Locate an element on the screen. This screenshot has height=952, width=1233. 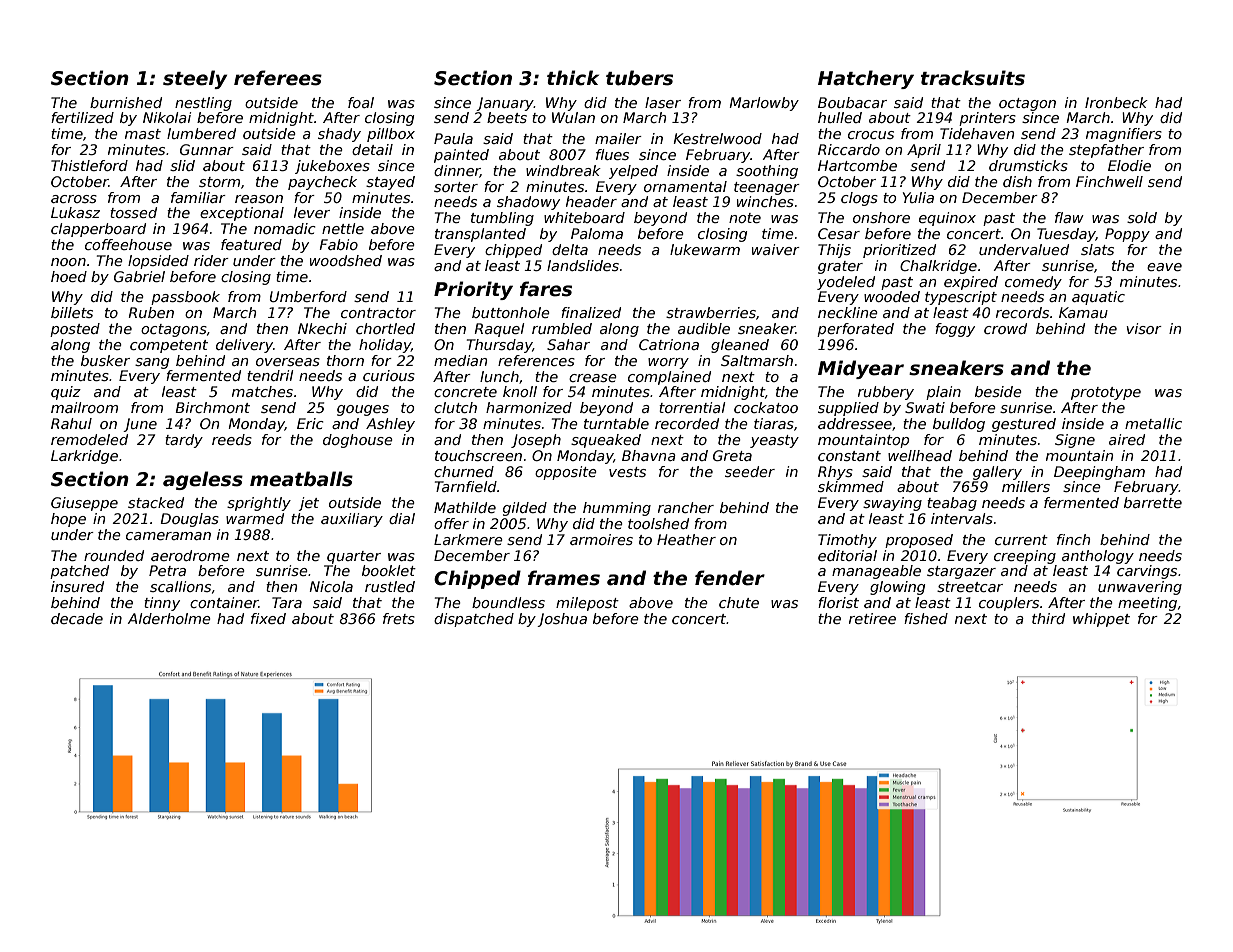
milepost is located at coordinates (587, 604).
